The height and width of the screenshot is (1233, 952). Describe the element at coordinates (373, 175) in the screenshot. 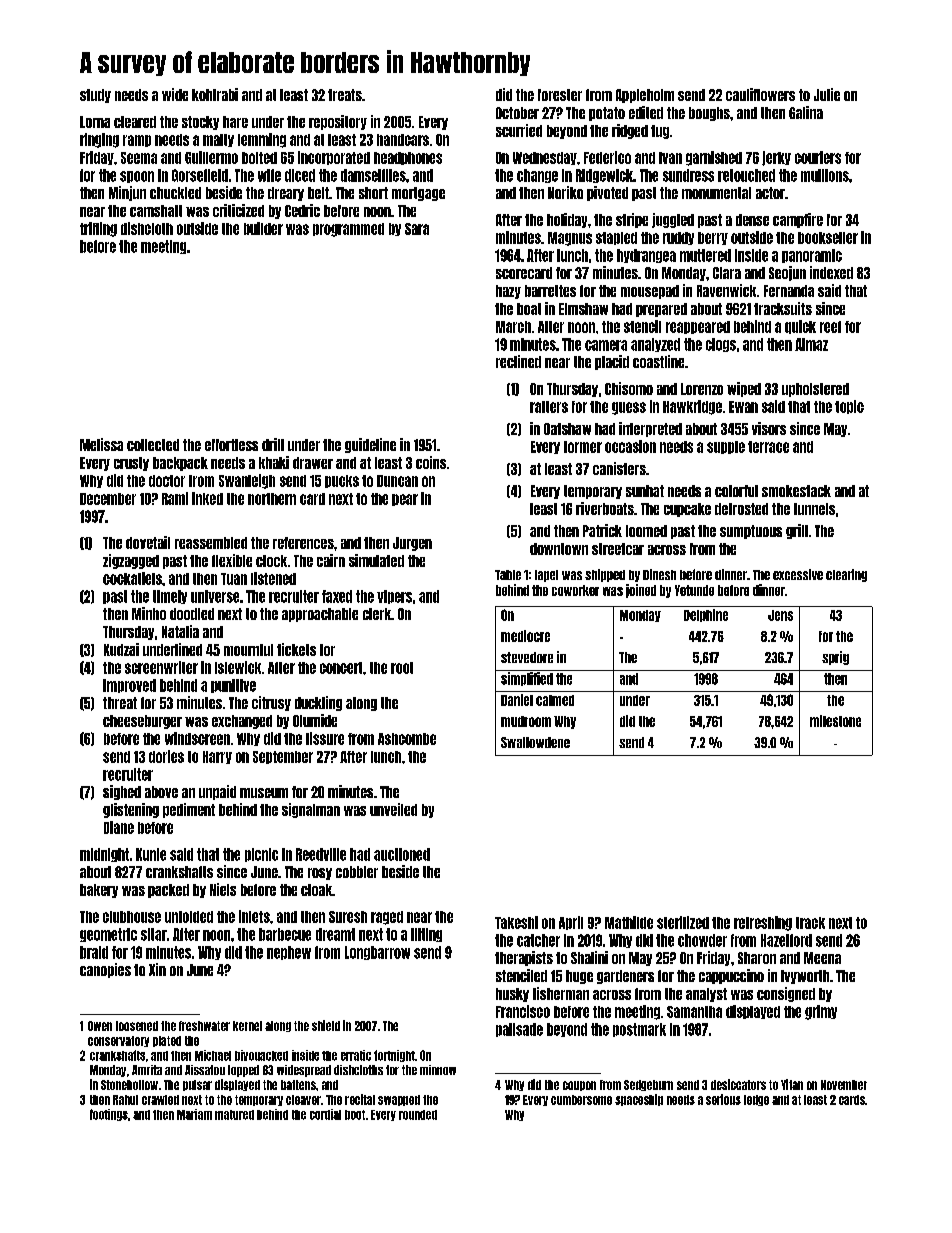

I see `damselflies` at that location.
